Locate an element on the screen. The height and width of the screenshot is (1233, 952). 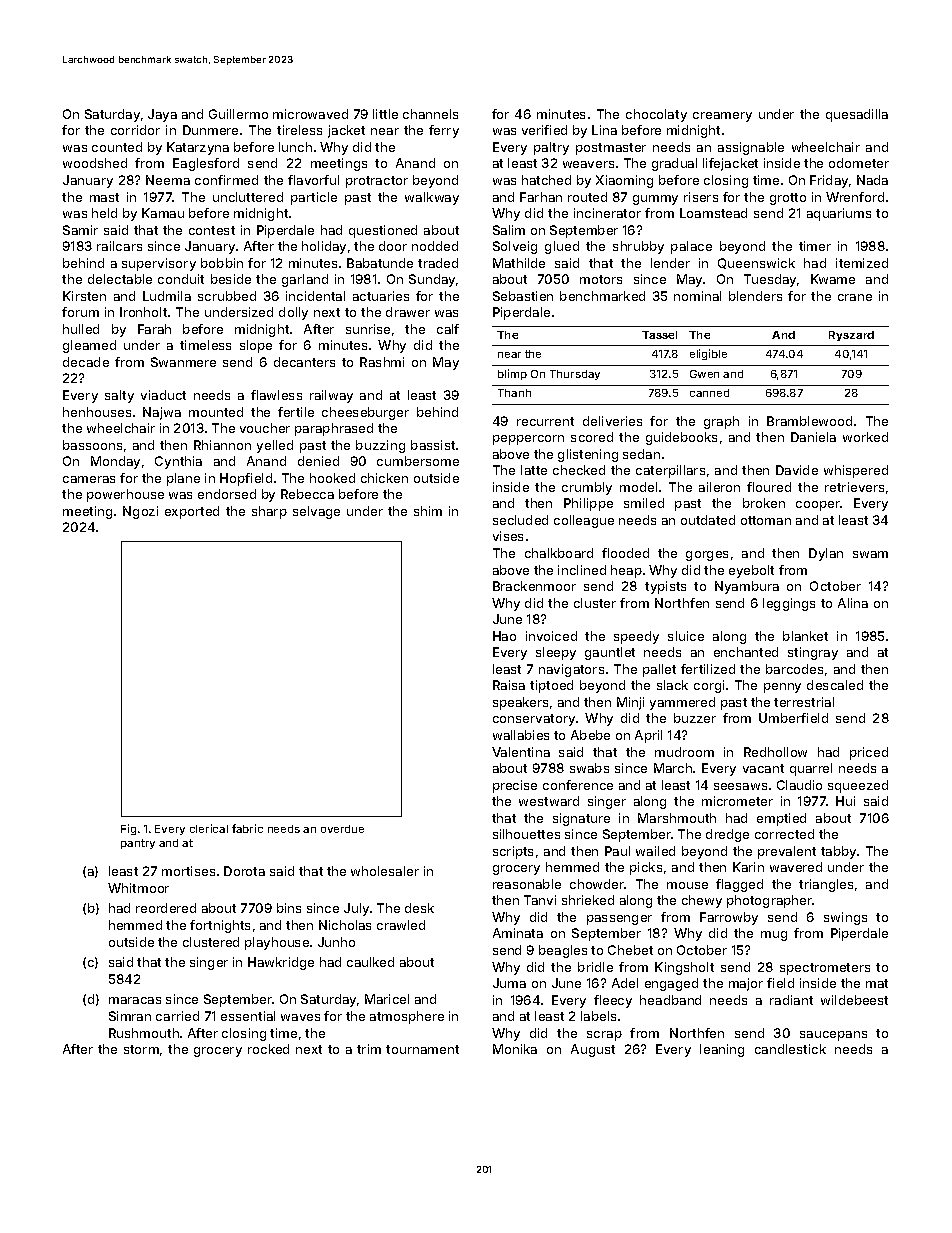
storm is located at coordinates (141, 1049).
